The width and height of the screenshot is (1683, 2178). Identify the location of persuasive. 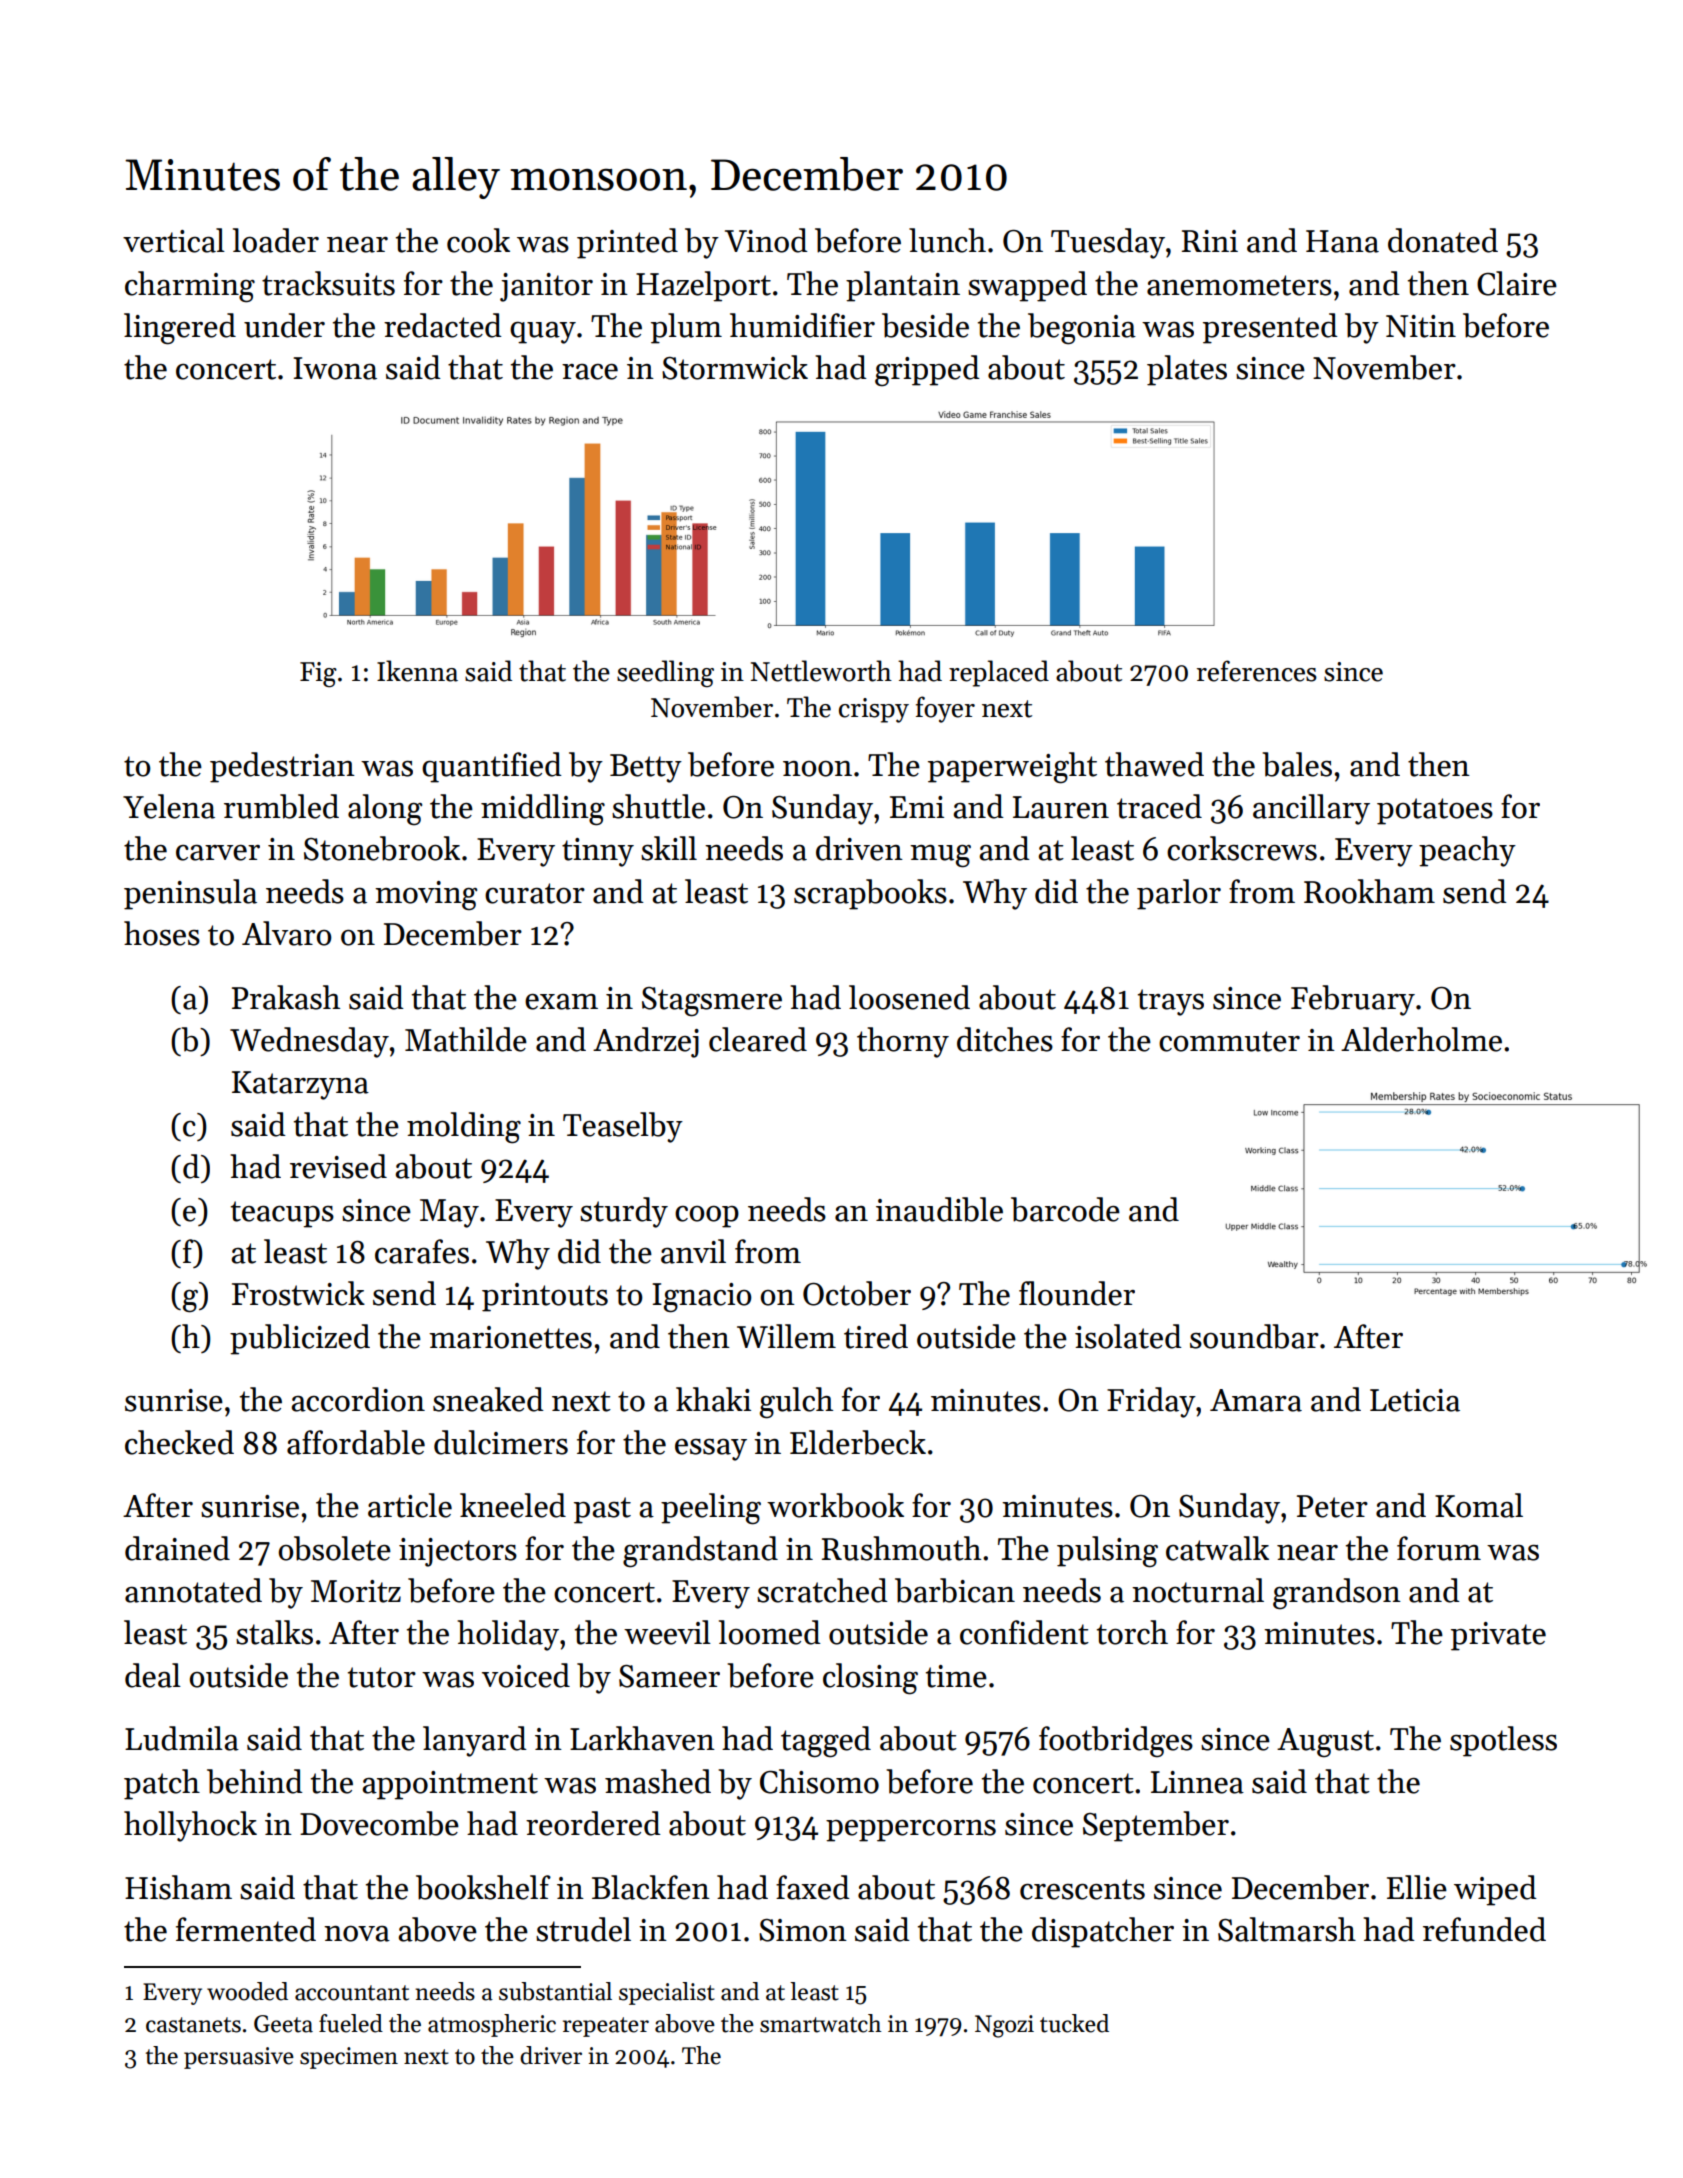
(239, 2058).
